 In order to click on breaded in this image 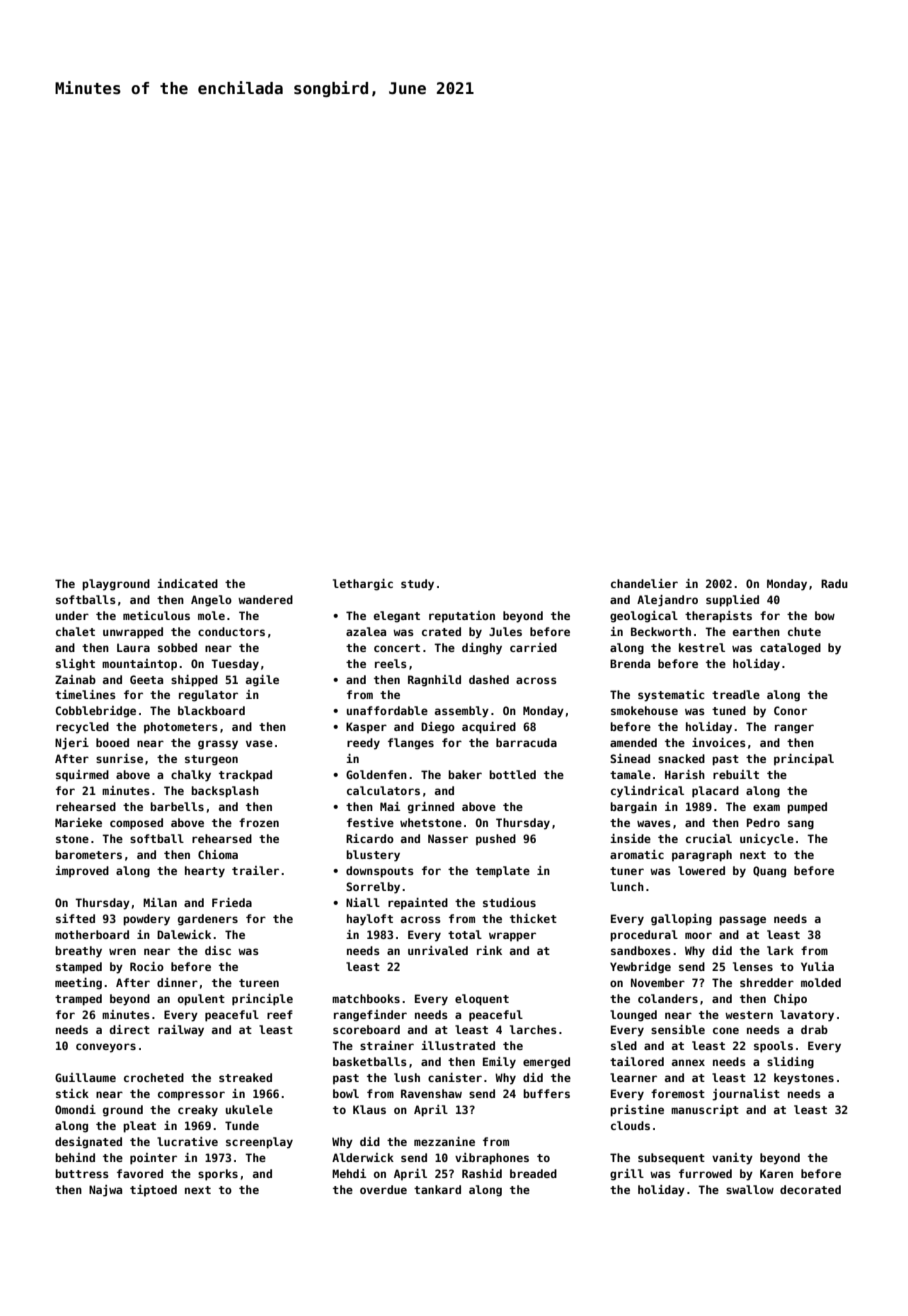, I will do `click(533, 1173)`.
